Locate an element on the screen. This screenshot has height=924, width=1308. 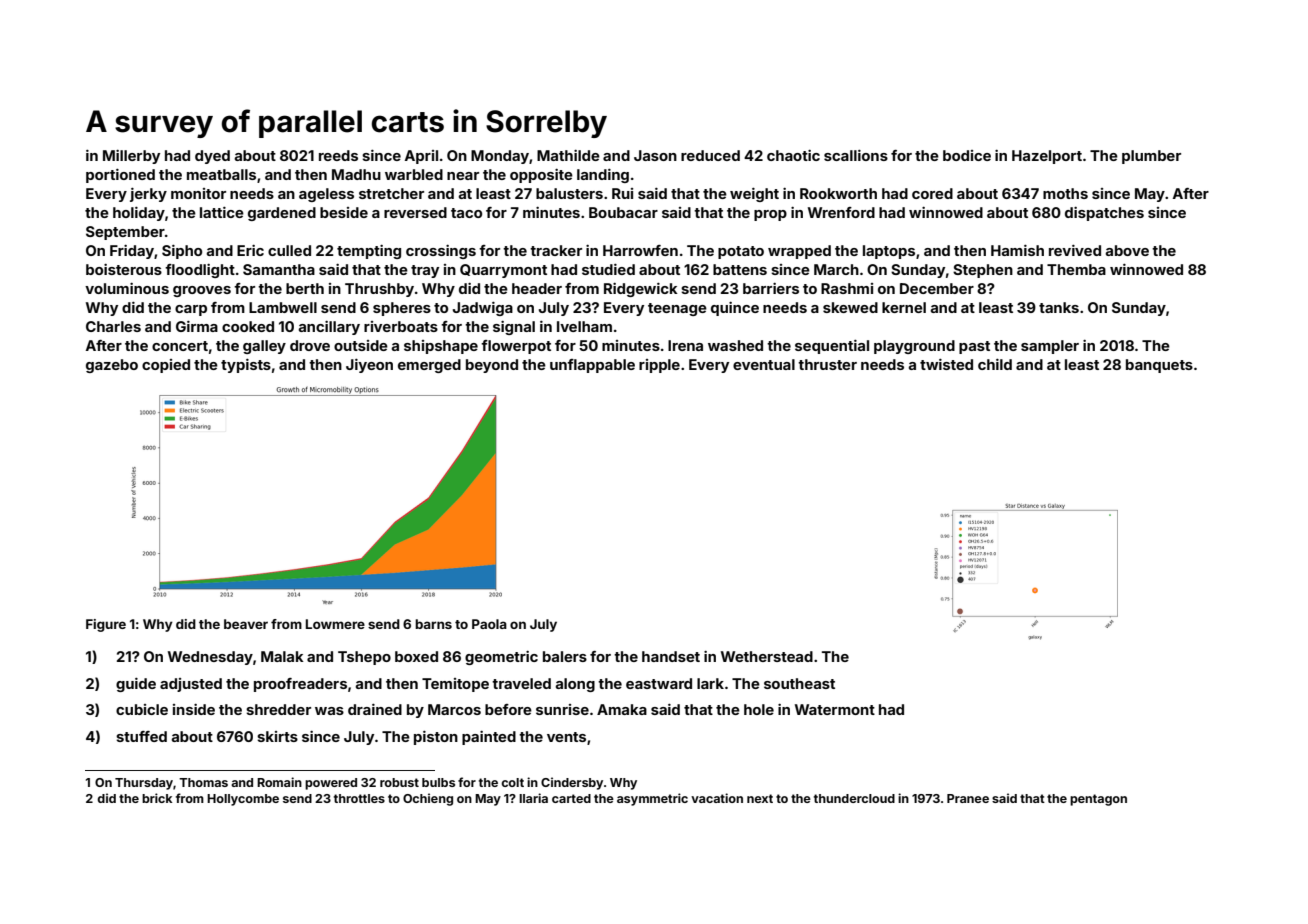
chaotic is located at coordinates (793, 155).
